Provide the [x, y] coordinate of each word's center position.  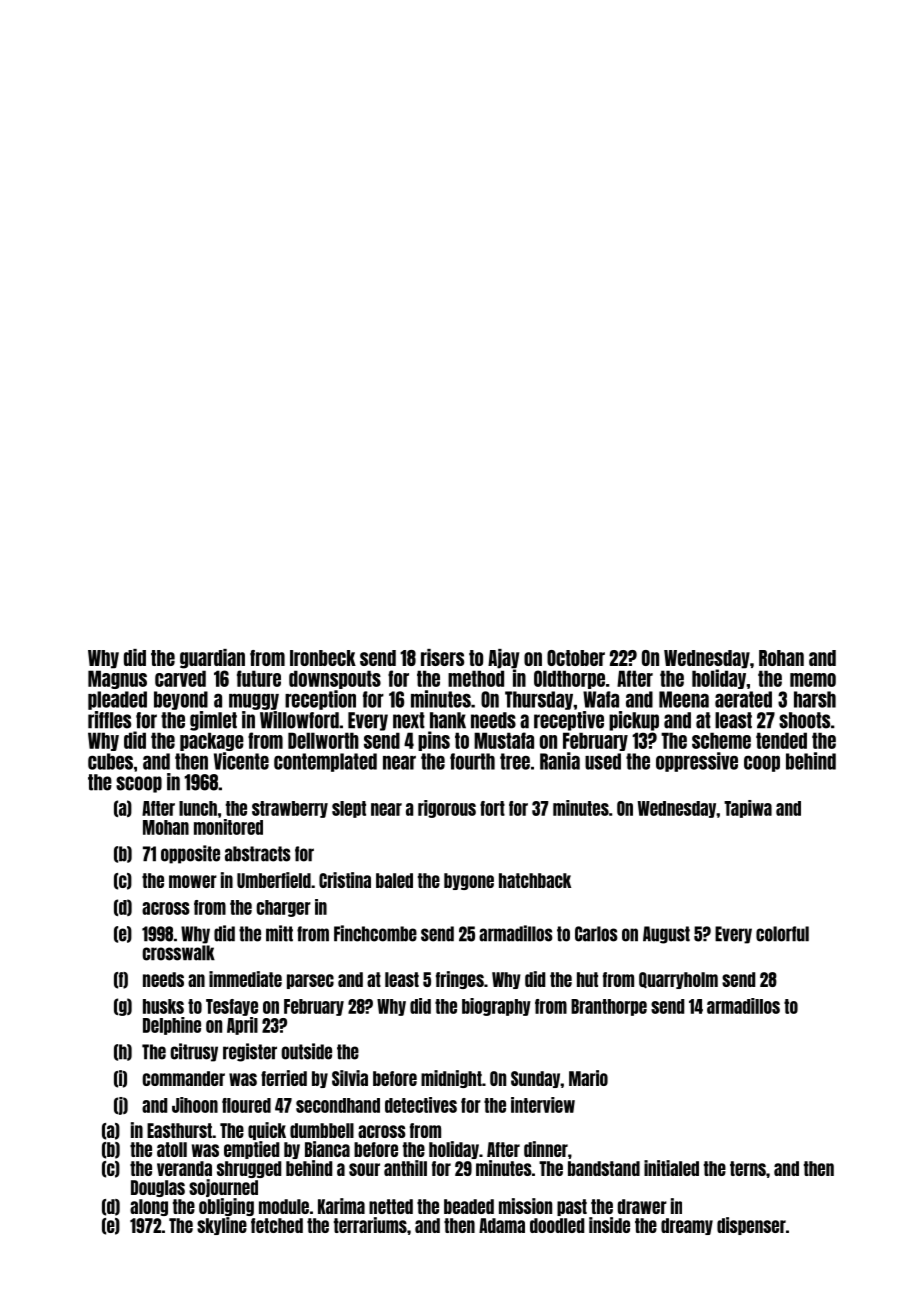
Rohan [781, 658]
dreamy [687, 1226]
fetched [277, 1225]
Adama [502, 1225]
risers [442, 657]
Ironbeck [323, 658]
